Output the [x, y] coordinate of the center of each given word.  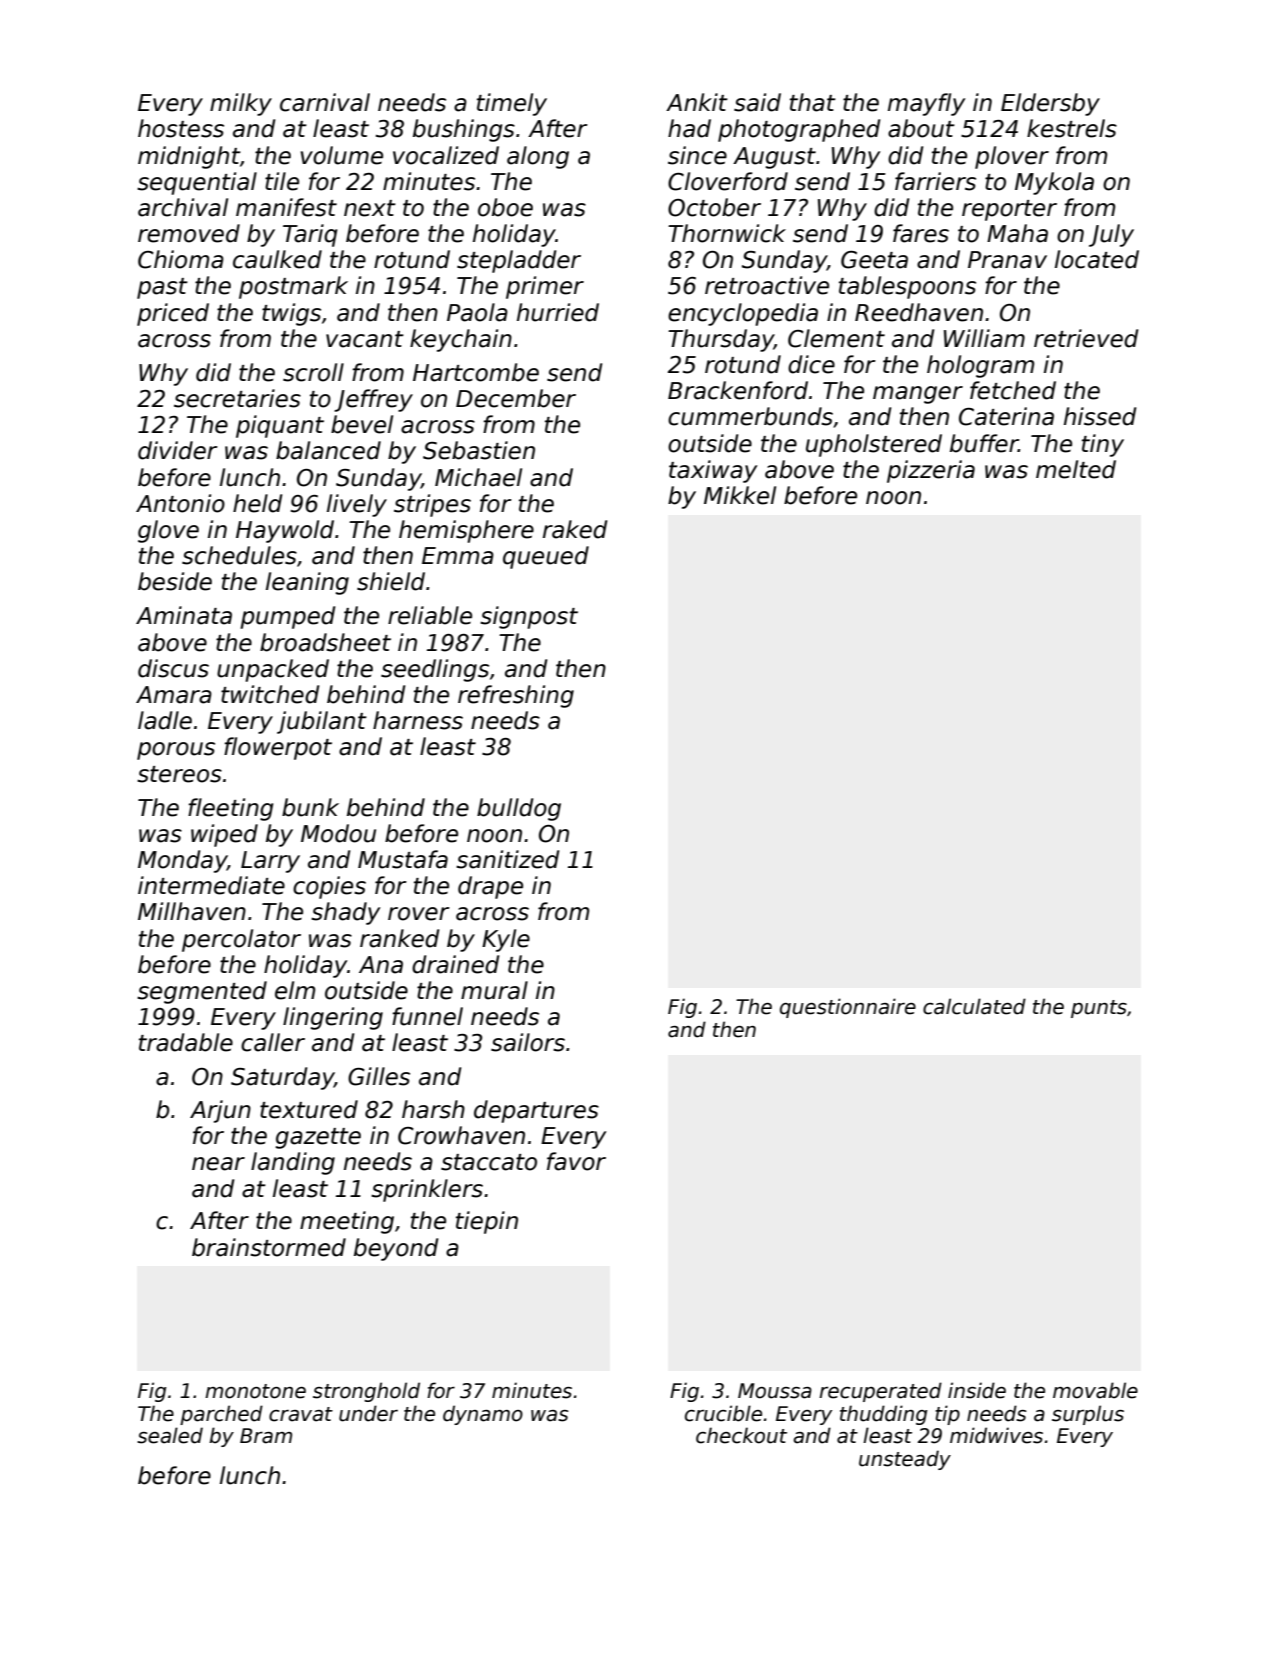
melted [1076, 469]
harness [418, 720]
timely [512, 104]
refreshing [516, 696]
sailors [528, 1042]
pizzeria [931, 471]
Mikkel [740, 495]
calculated [974, 1006]
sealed [170, 1435]
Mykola [1054, 183]
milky [241, 104]
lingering [333, 1018]
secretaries [237, 398]
